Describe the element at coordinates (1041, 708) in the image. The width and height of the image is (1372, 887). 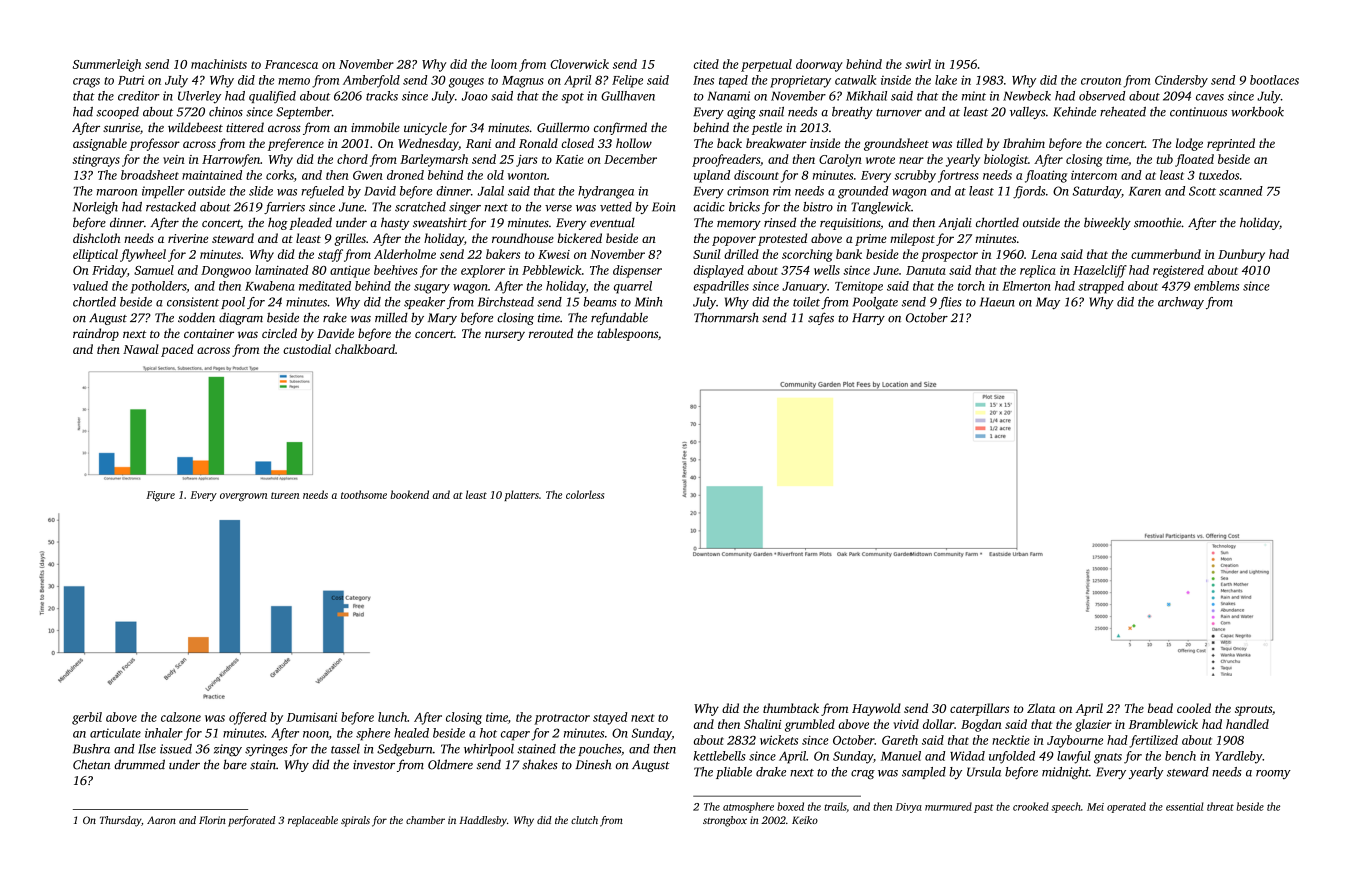
I see `Zlata` at that location.
